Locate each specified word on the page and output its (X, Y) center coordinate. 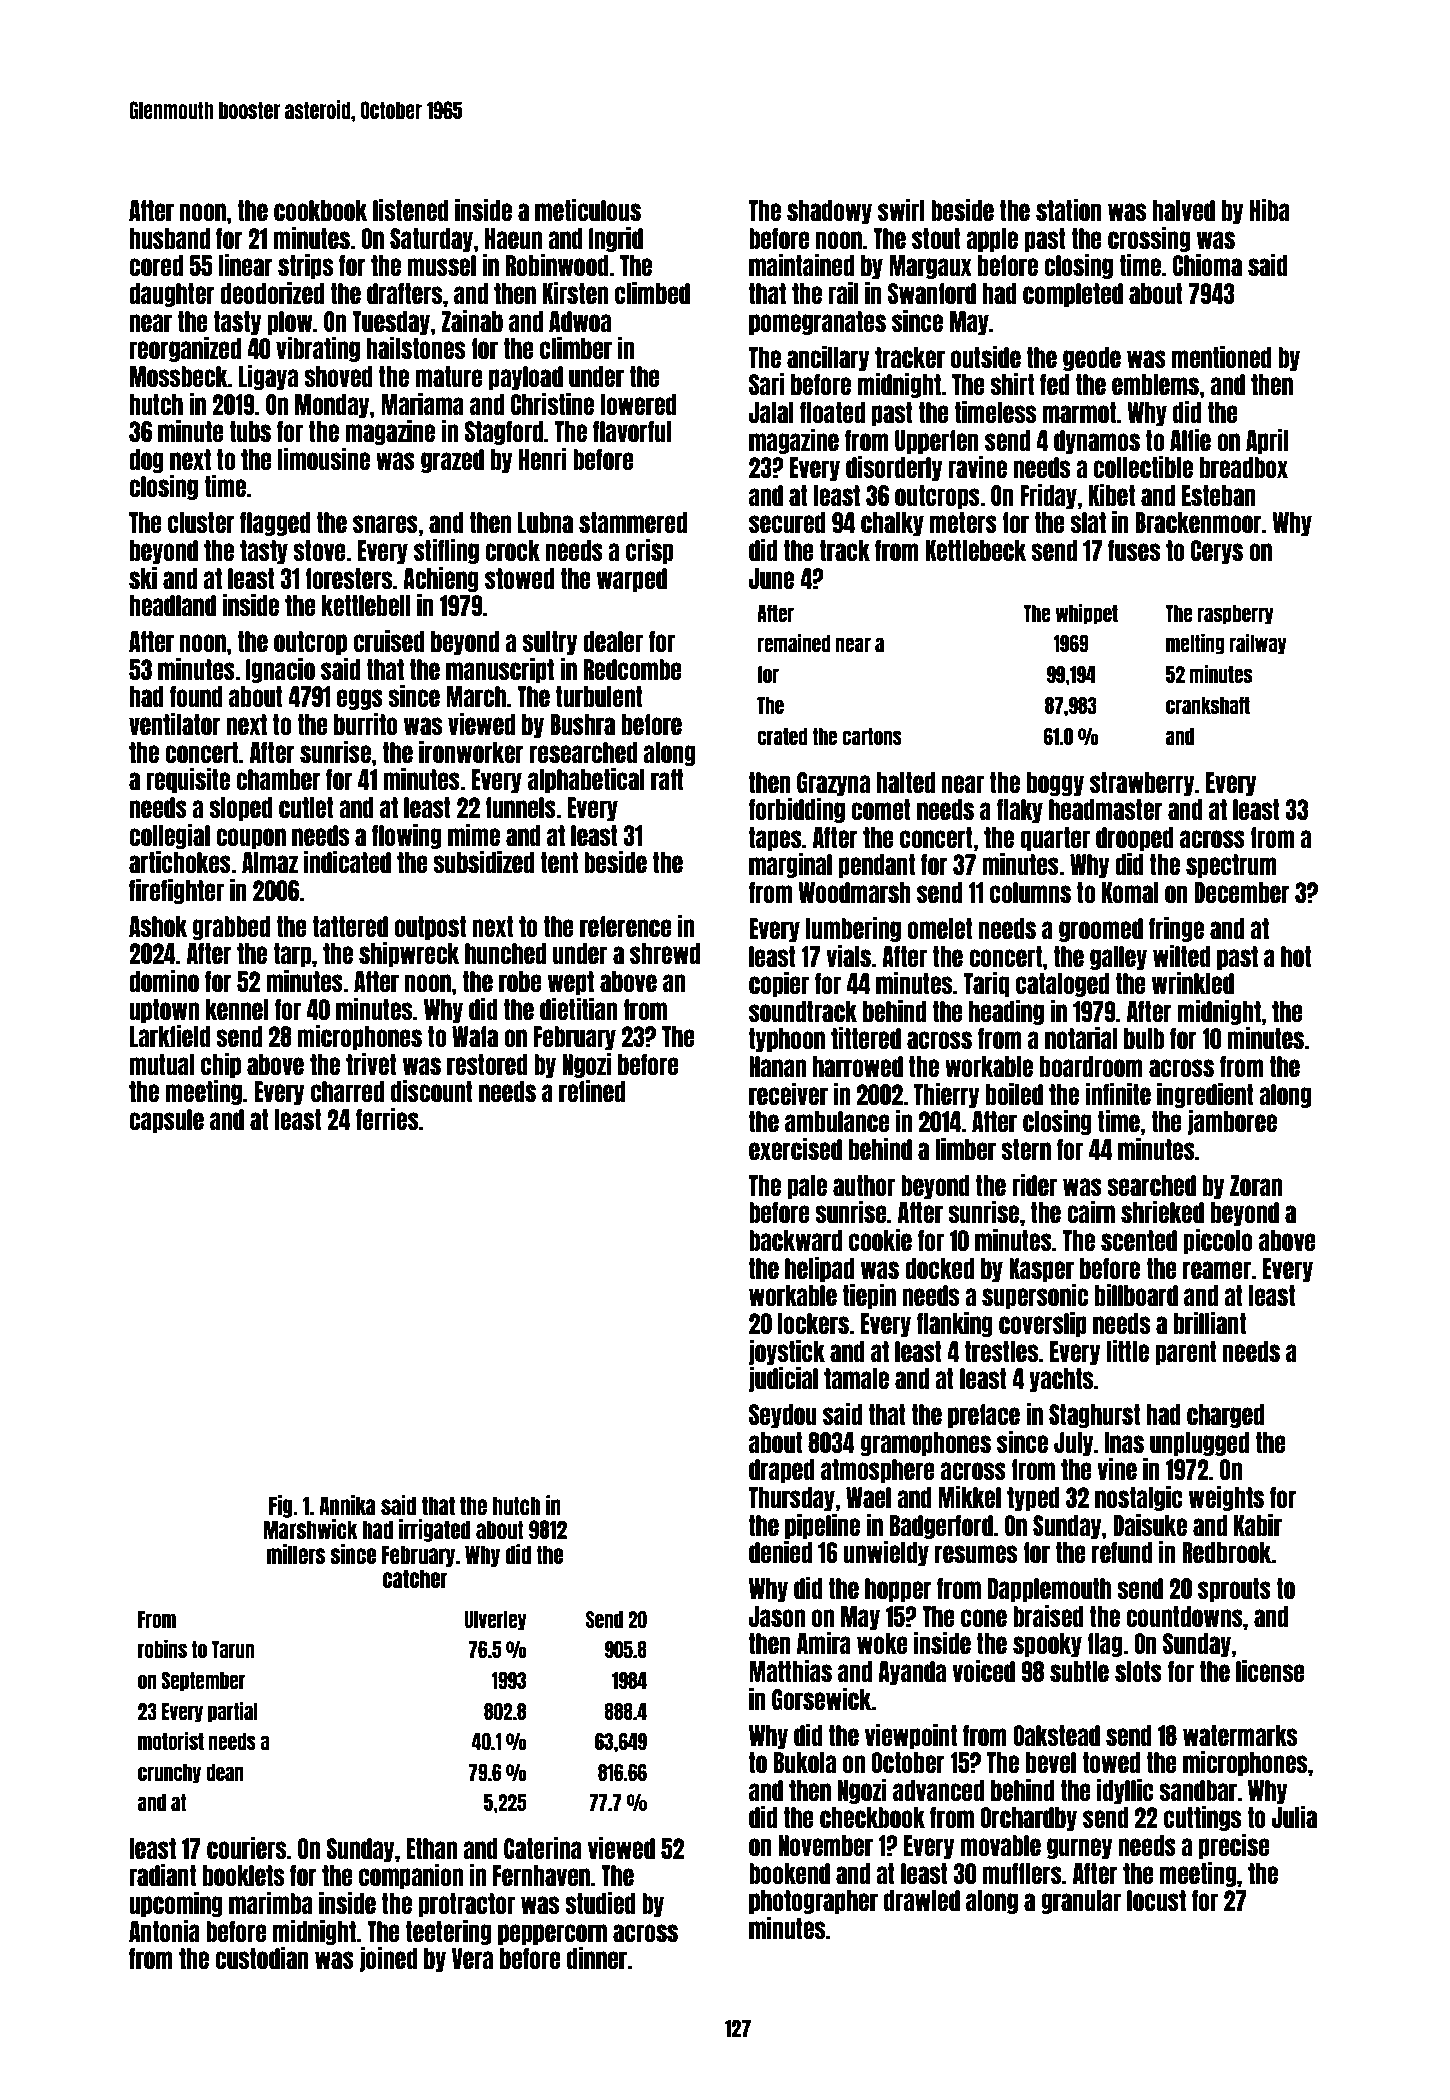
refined (592, 1091)
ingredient (1205, 1095)
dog (146, 461)
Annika (347, 1505)
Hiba (1270, 210)
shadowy (829, 212)
